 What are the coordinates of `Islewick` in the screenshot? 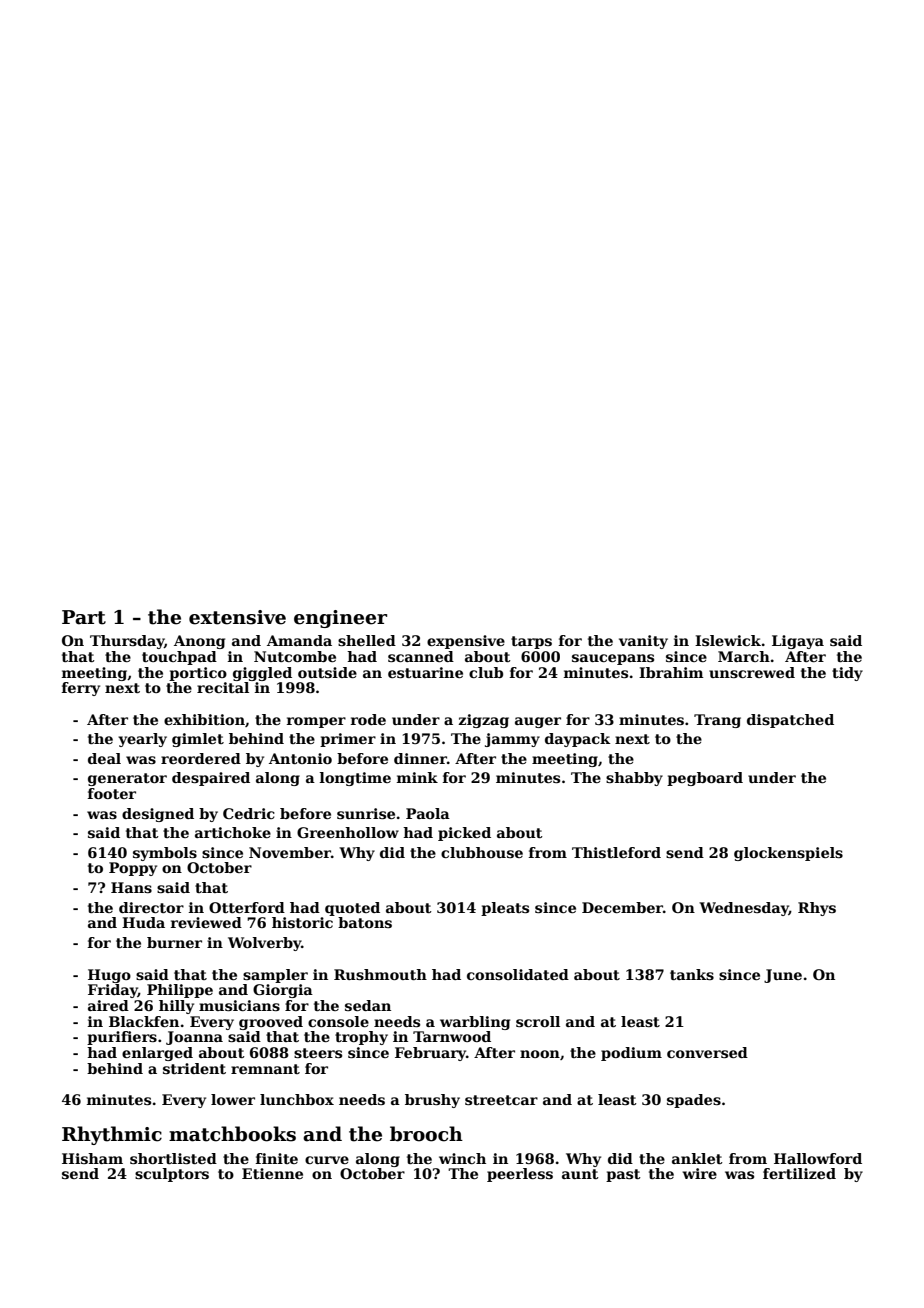 It's located at (728, 640).
